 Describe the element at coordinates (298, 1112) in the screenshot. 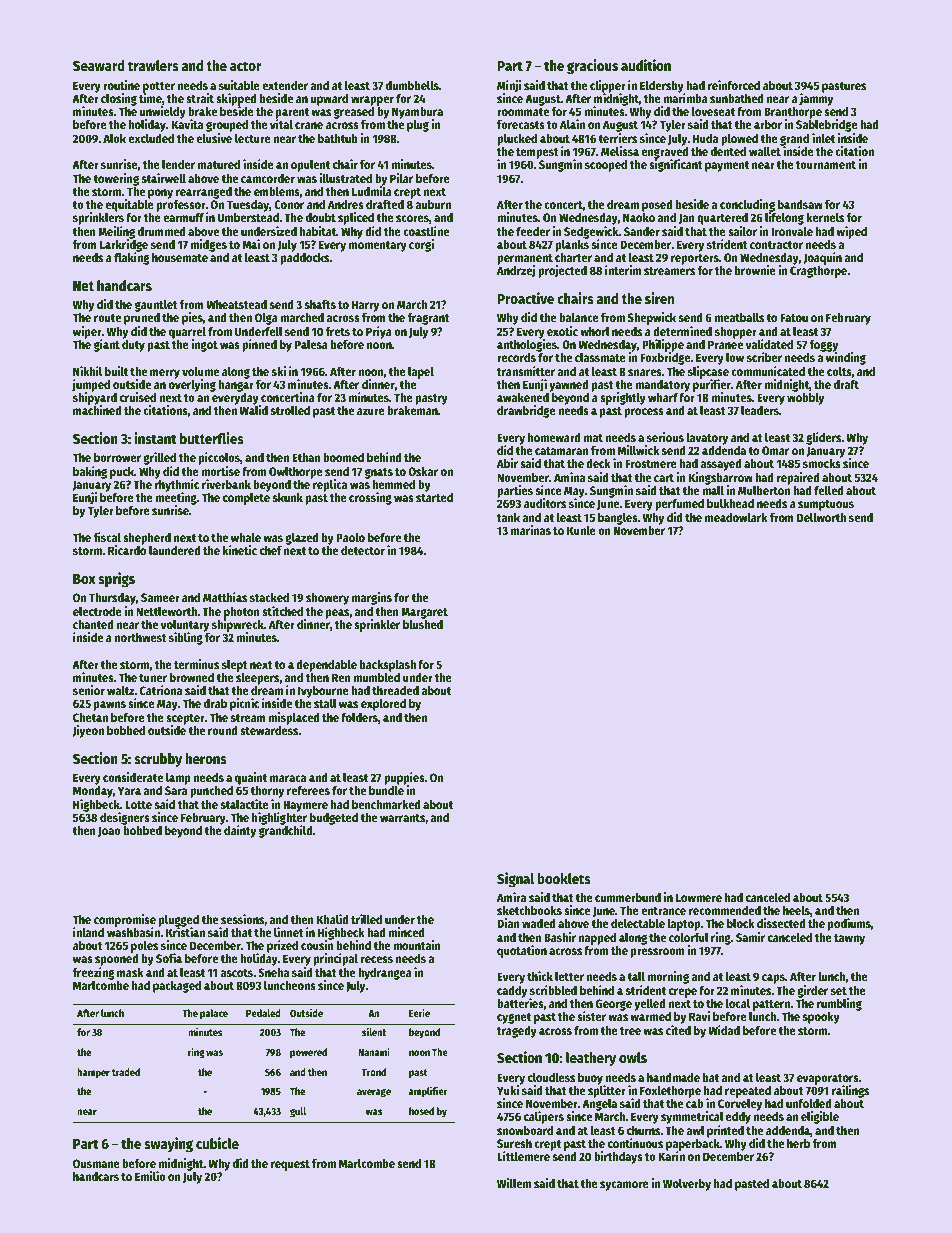

I see `gull` at that location.
